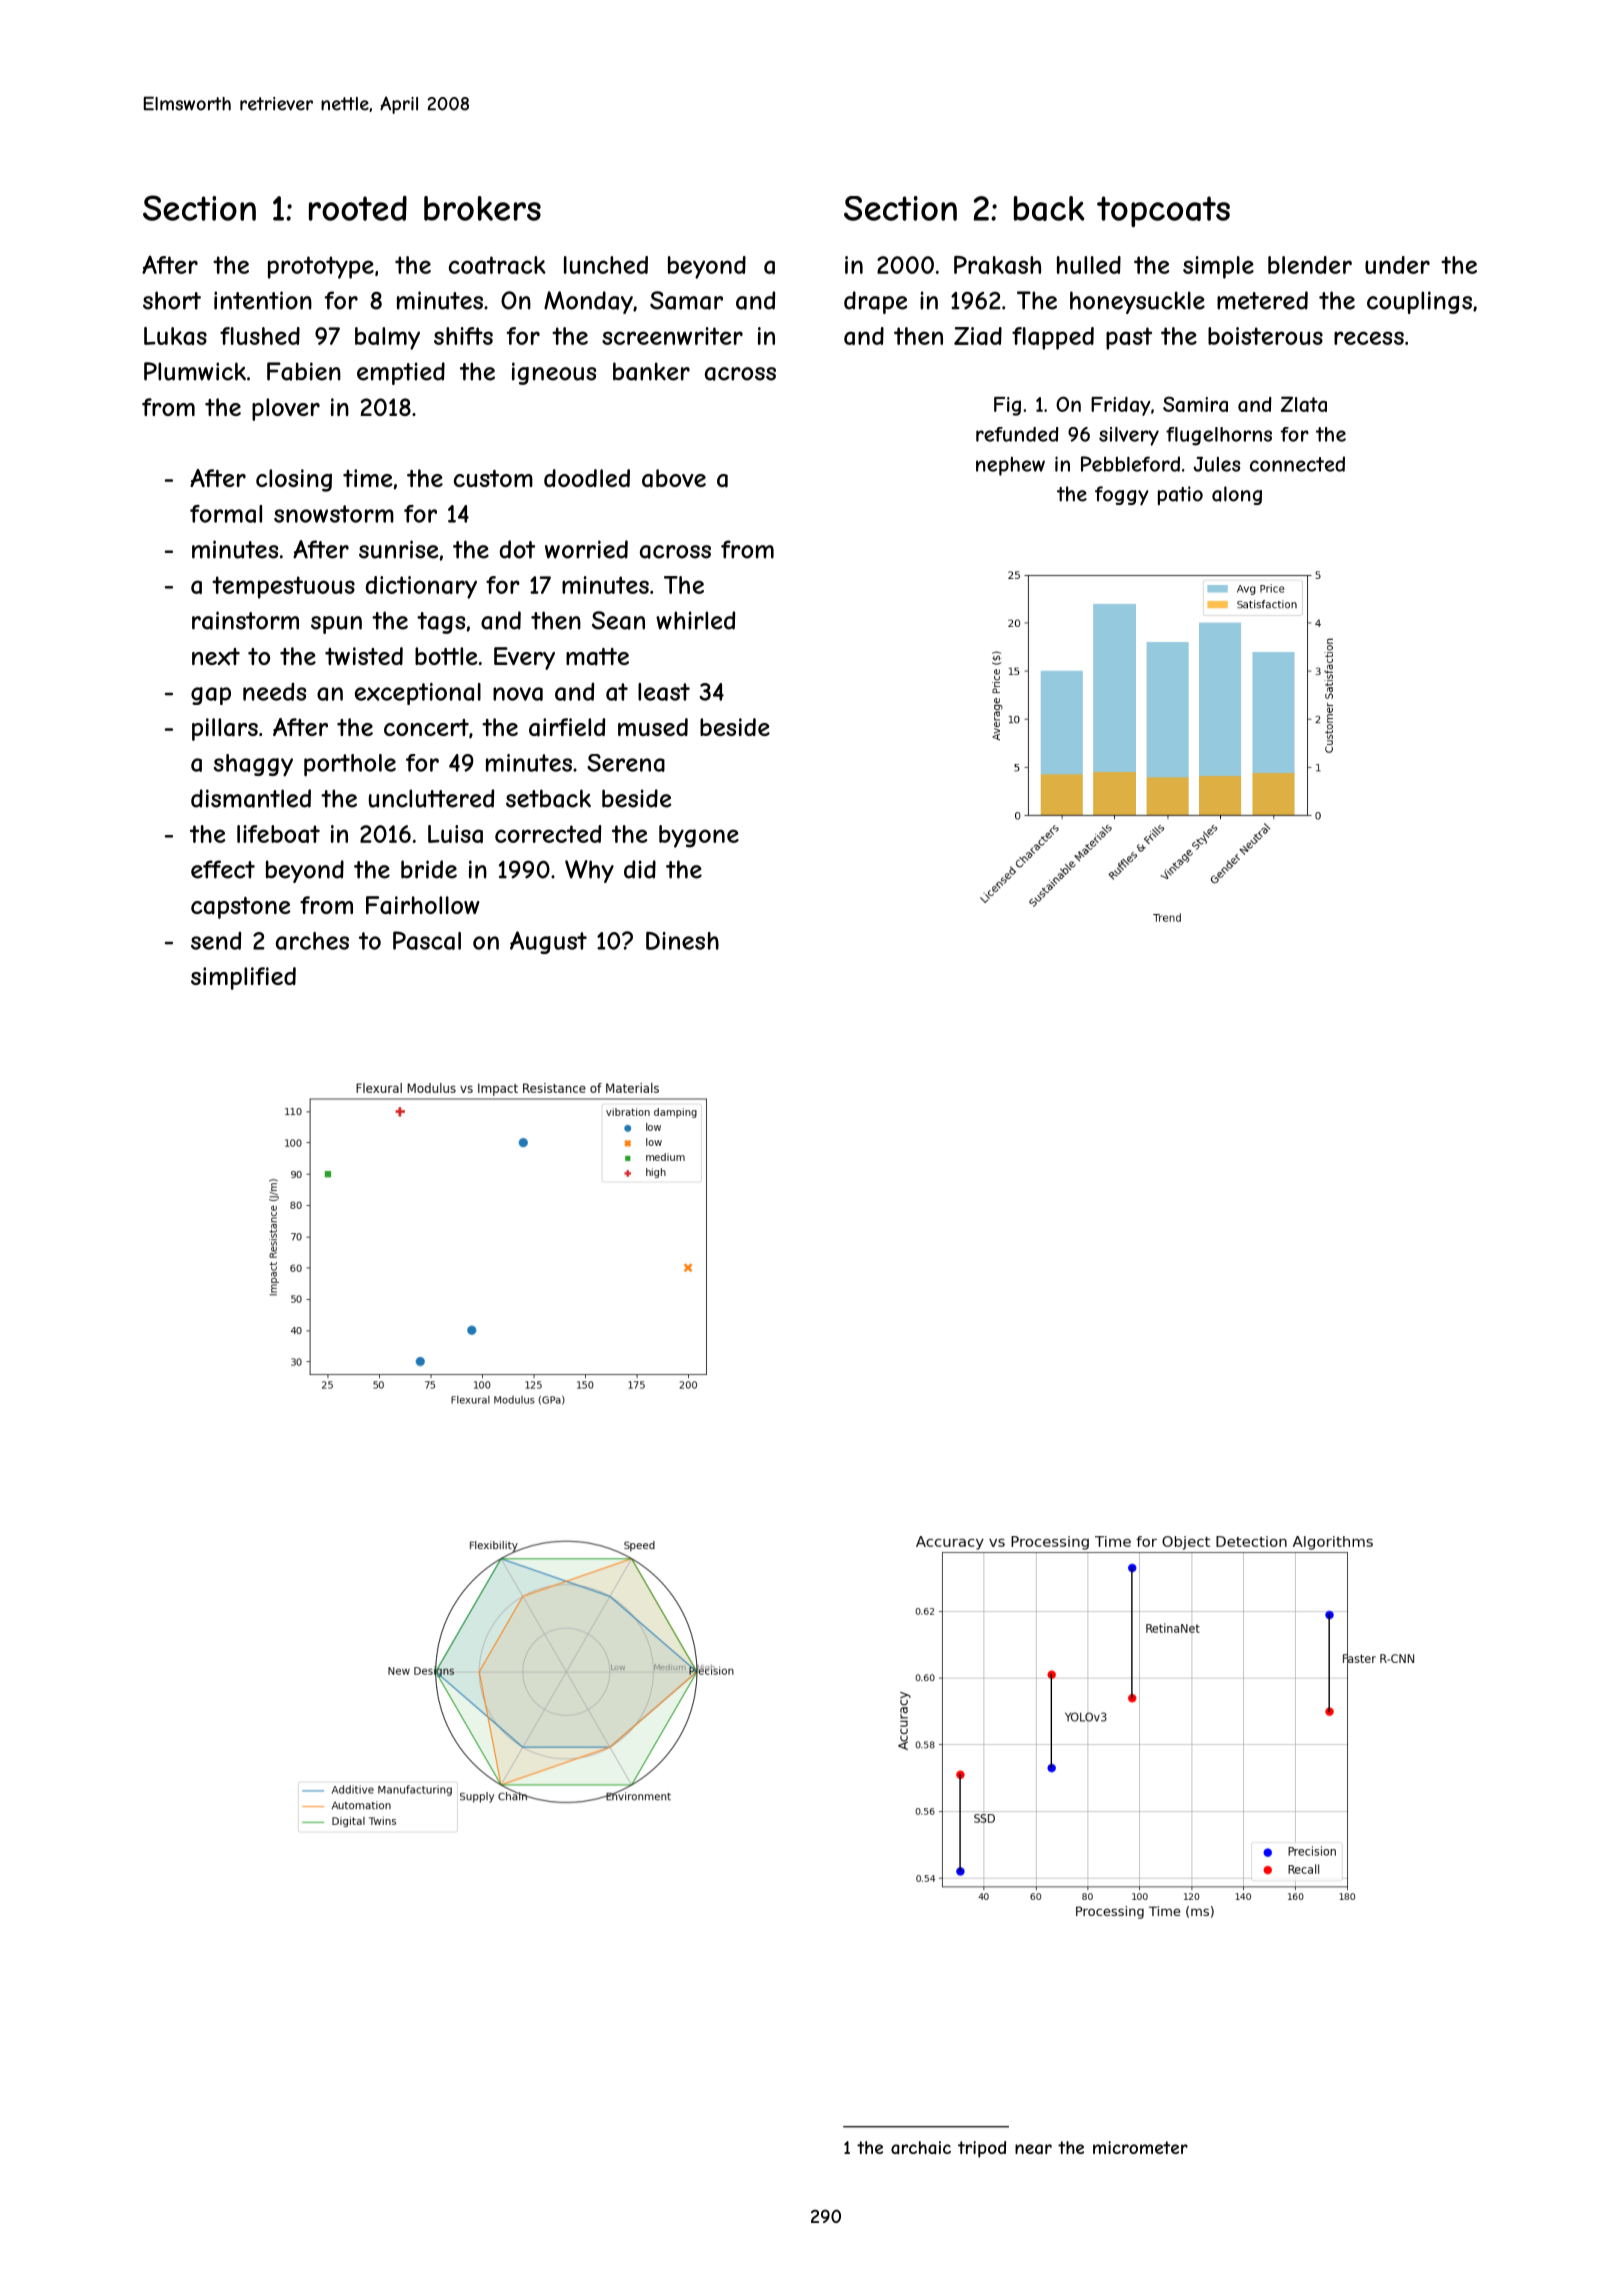 This page has width=1620, height=2292. I want to click on tripod, so click(982, 2149).
